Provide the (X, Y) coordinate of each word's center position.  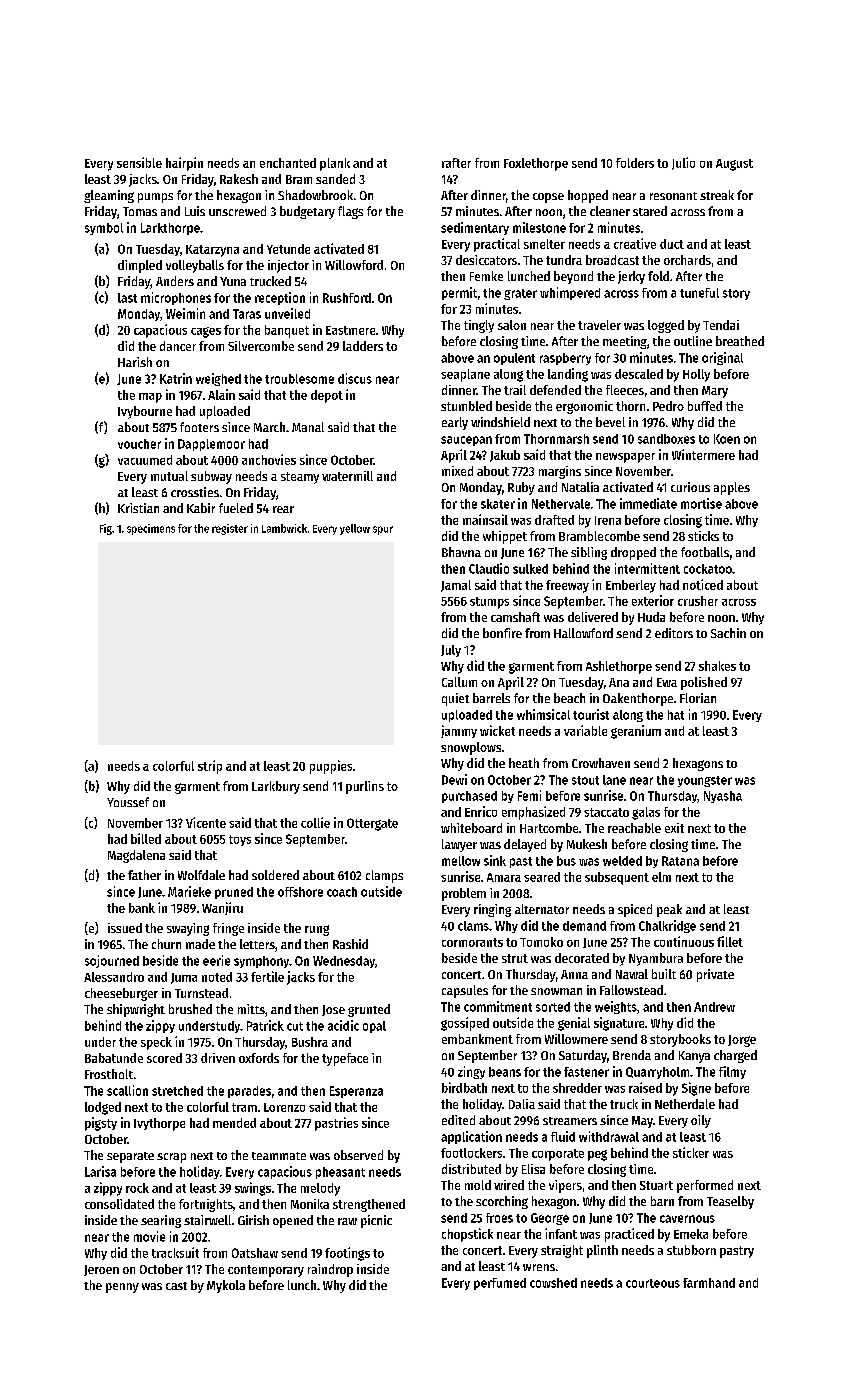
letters (257, 944)
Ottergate (372, 824)
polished (704, 683)
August (734, 165)
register (230, 529)
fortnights (206, 1205)
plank (335, 164)
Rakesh (239, 179)
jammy (459, 731)
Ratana (680, 861)
